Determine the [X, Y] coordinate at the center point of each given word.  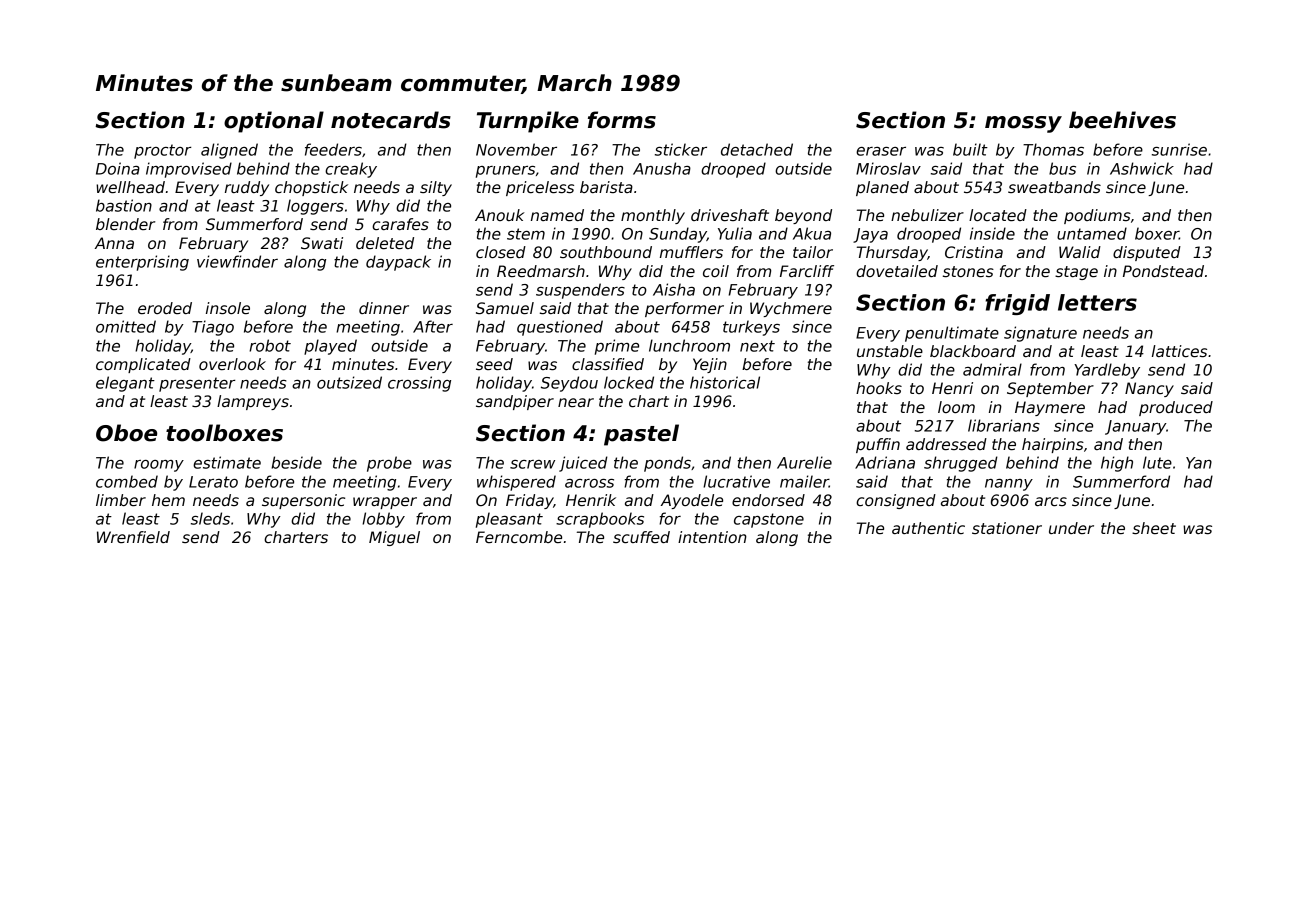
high [1117, 464]
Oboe [126, 433]
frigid [1017, 304]
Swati [322, 243]
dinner [384, 308]
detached [757, 149]
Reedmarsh [541, 271]
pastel [641, 435]
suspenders [580, 291]
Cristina [974, 252]
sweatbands [1054, 187]
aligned [229, 151]
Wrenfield [133, 537]
